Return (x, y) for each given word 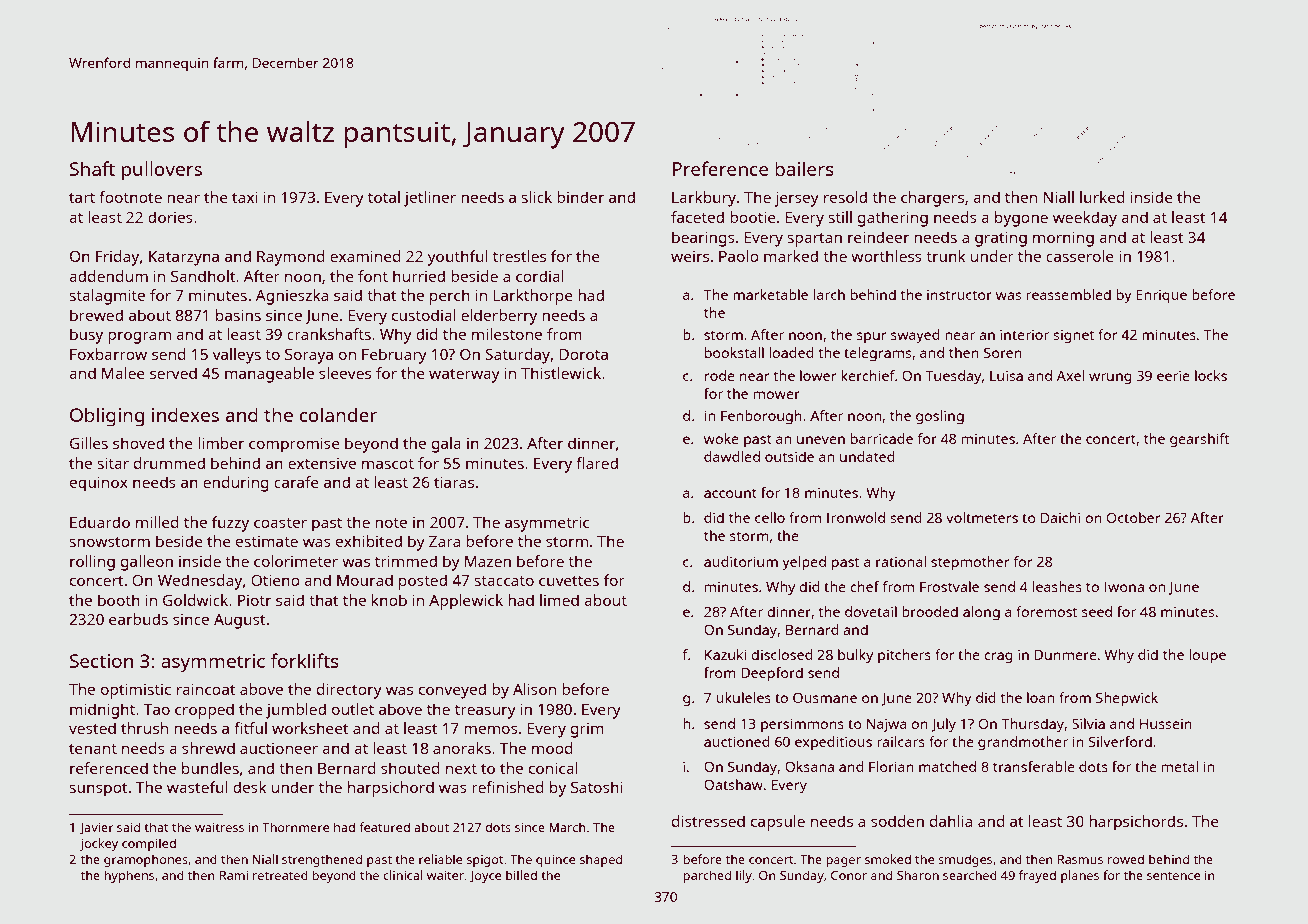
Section (101, 661)
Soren (1003, 352)
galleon (147, 563)
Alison (534, 689)
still (840, 217)
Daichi (1060, 517)
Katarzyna (184, 258)
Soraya (309, 356)
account (730, 493)
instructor (959, 294)
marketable (770, 294)
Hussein (1166, 723)
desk (249, 787)
